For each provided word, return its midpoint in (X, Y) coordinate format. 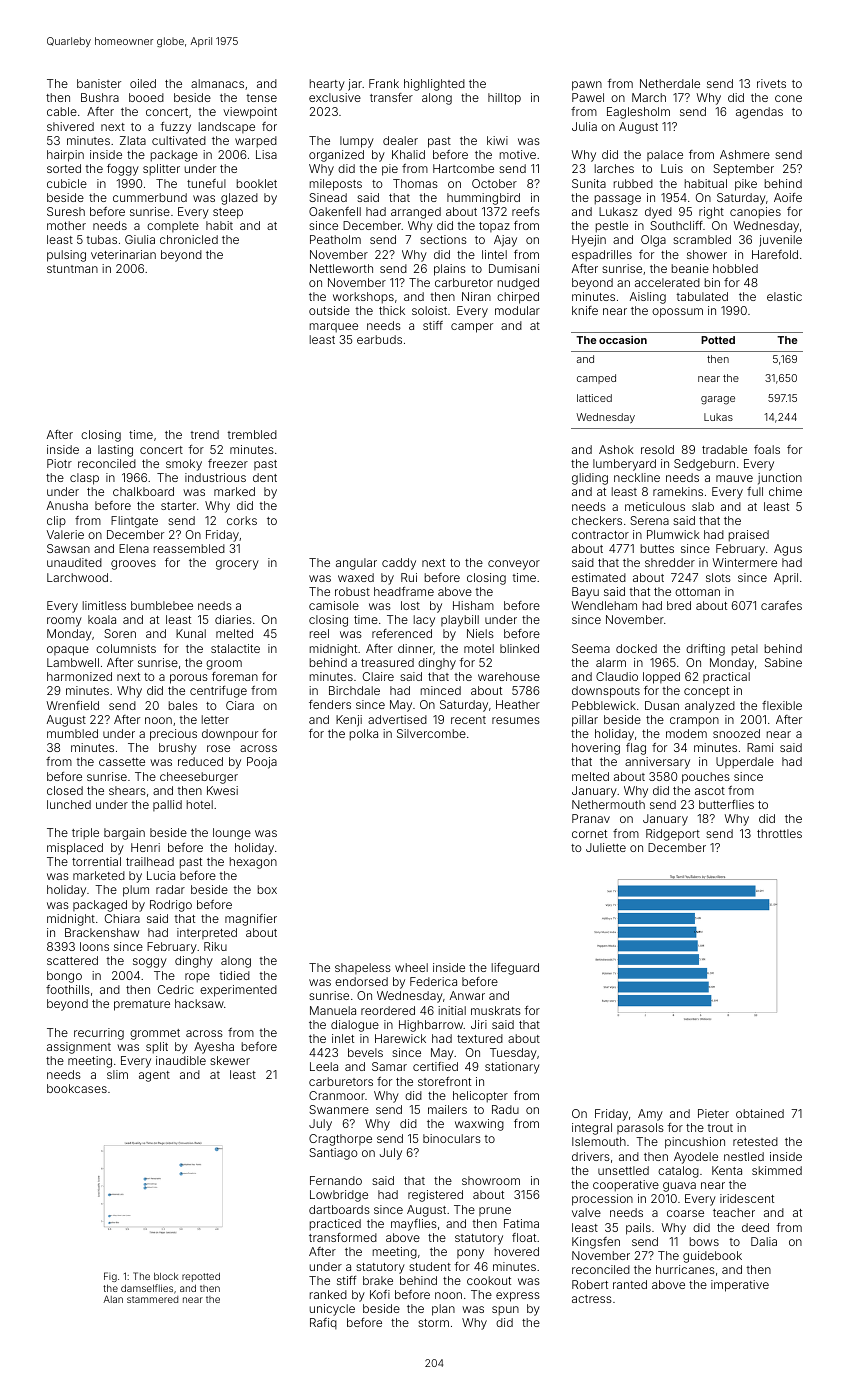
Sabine (783, 662)
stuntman (72, 269)
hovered (517, 1251)
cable (62, 111)
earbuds (379, 339)
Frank (384, 83)
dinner (415, 648)
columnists (126, 648)
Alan (113, 1299)
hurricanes (685, 1269)
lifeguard (515, 969)
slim (117, 1074)
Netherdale (670, 83)
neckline (637, 477)
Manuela (333, 1010)
